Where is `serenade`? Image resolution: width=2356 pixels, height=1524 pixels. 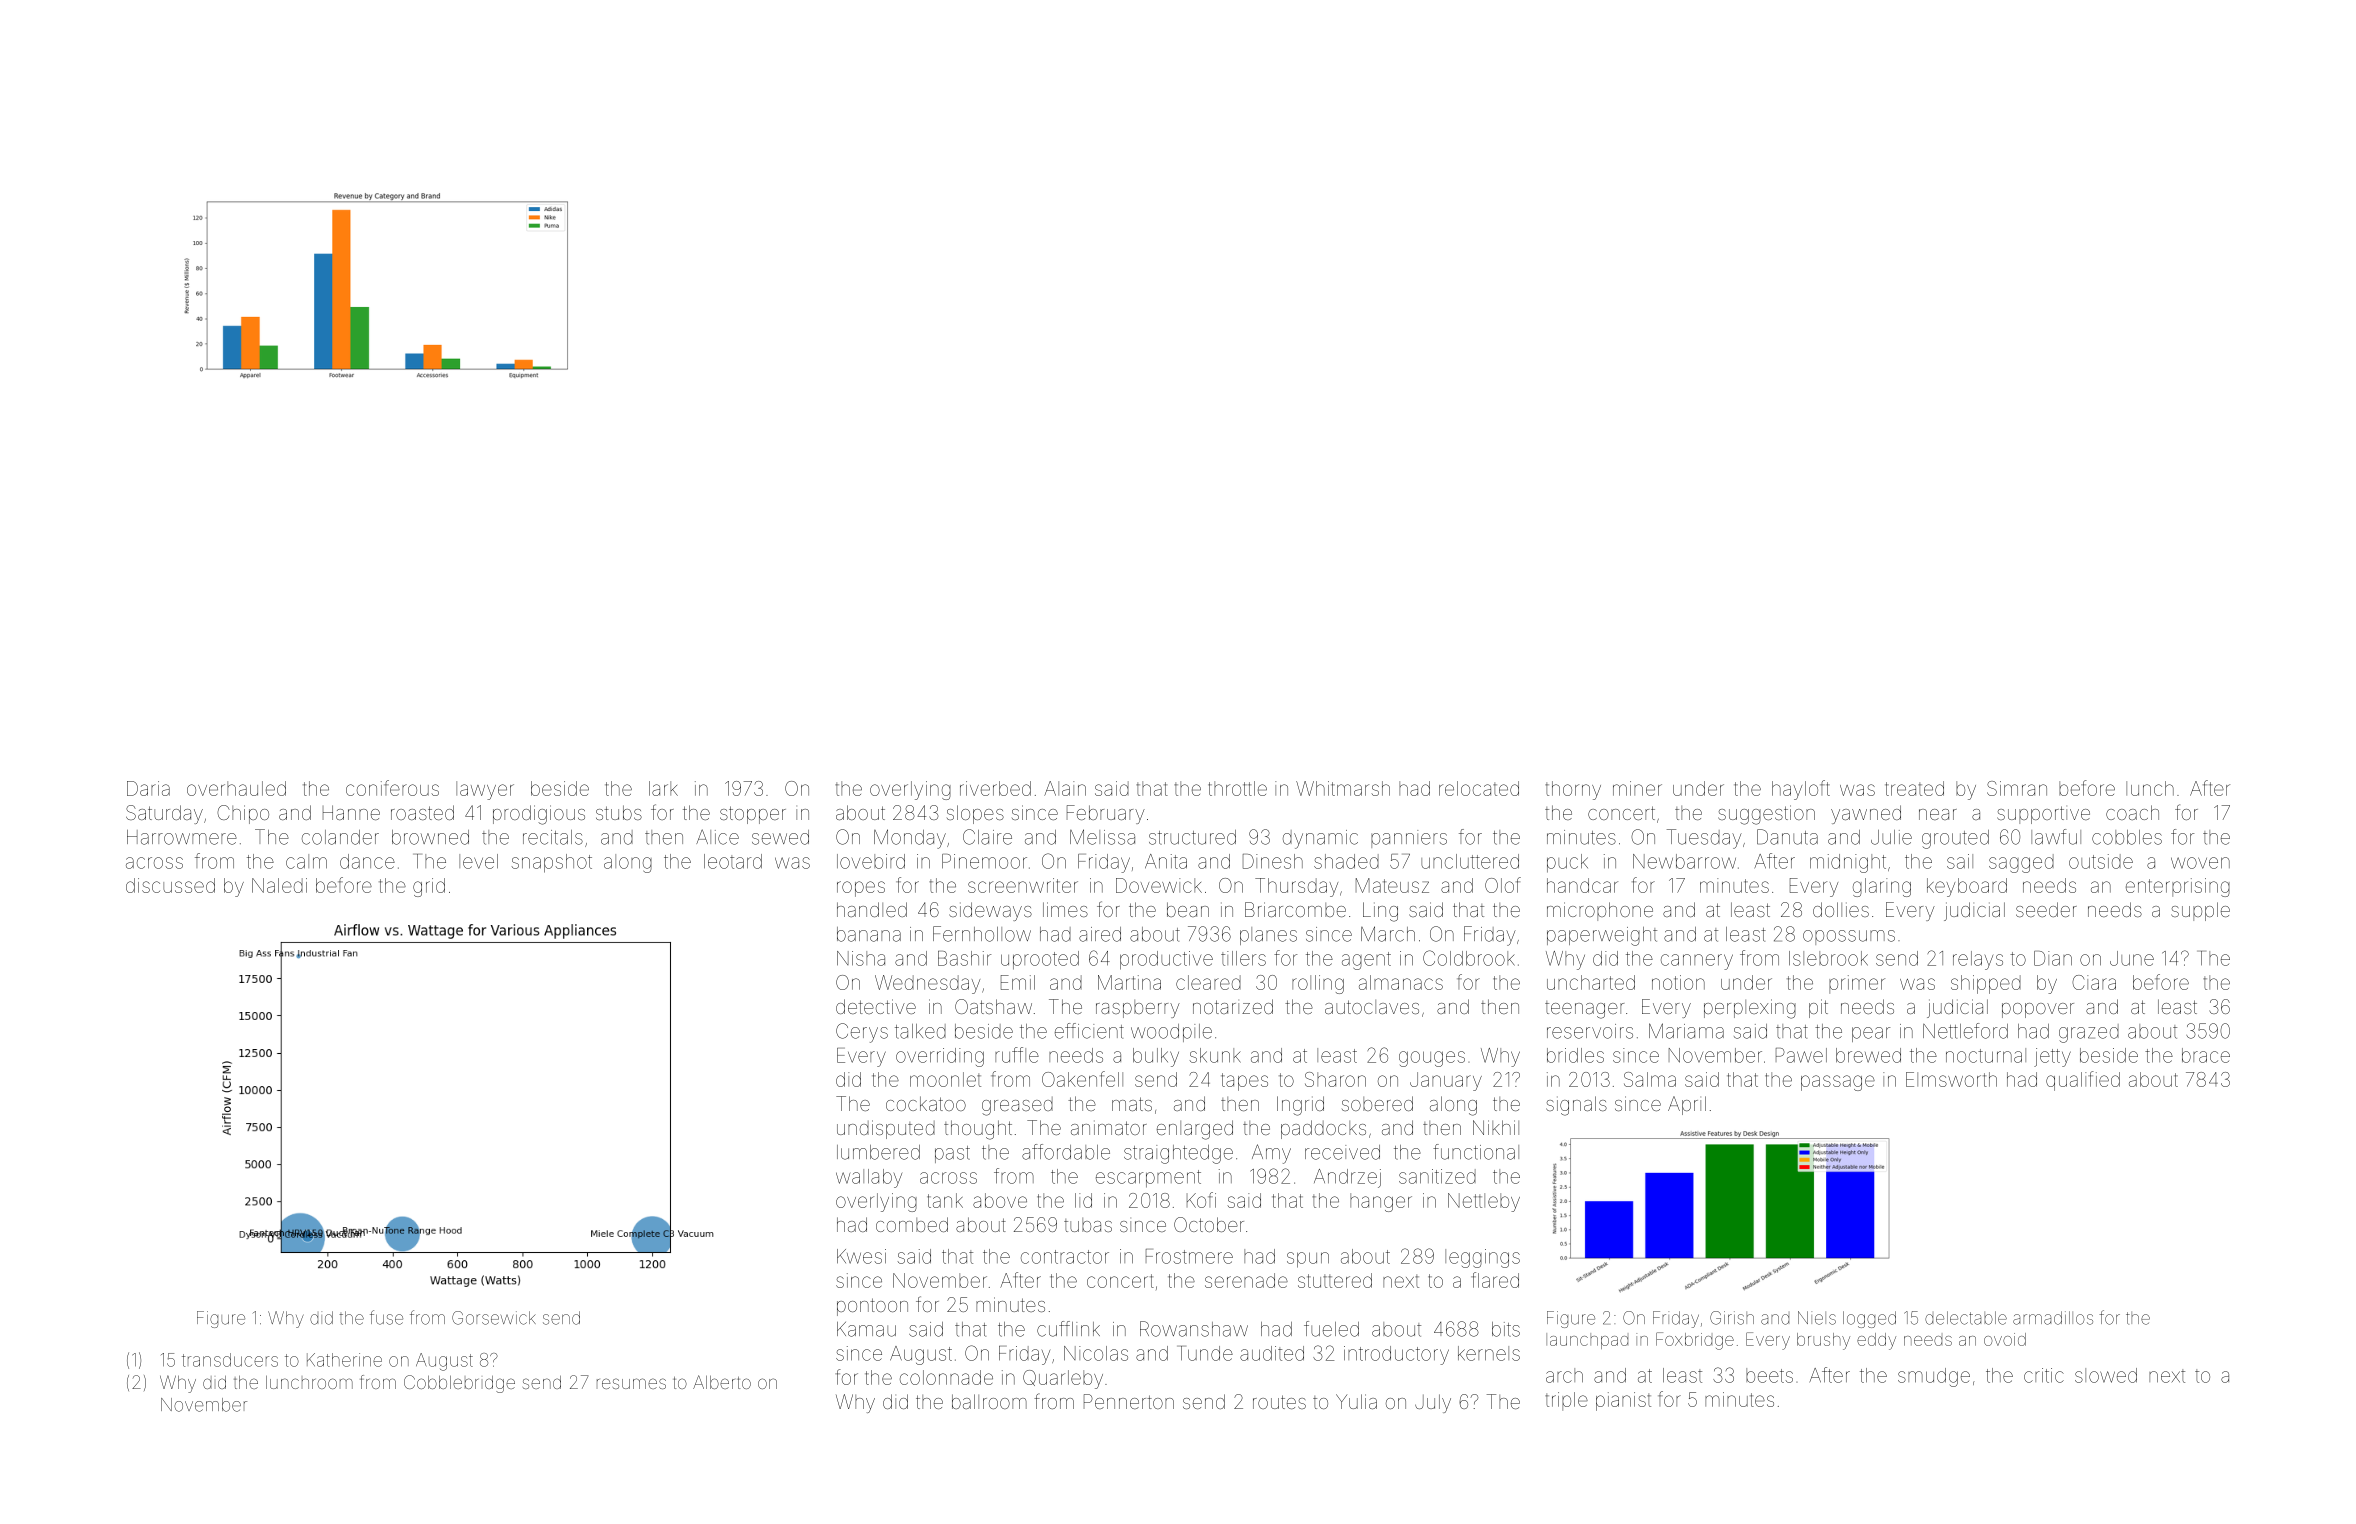
serenade is located at coordinates (1246, 1280).
